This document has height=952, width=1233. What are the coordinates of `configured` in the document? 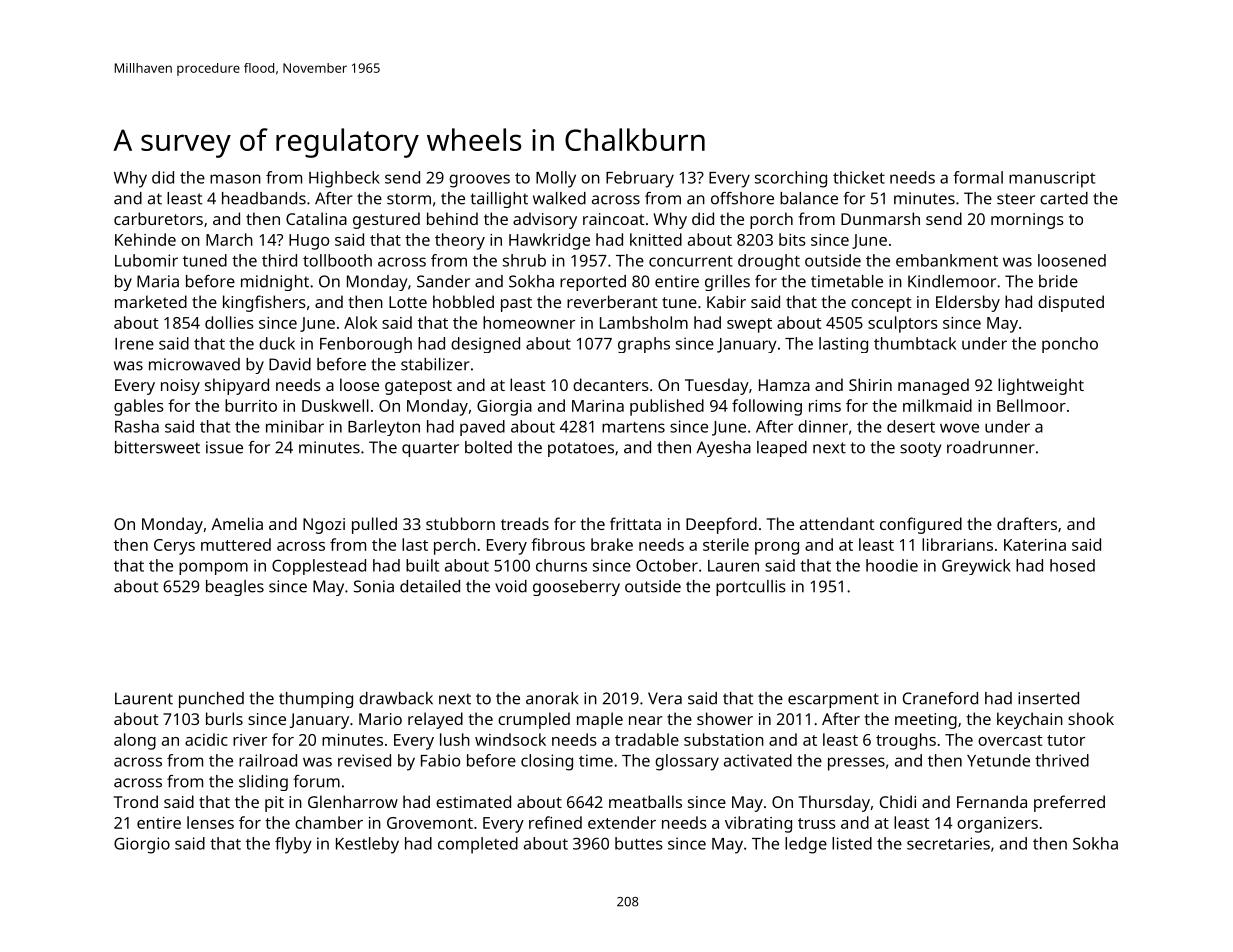 It's located at (921, 525).
